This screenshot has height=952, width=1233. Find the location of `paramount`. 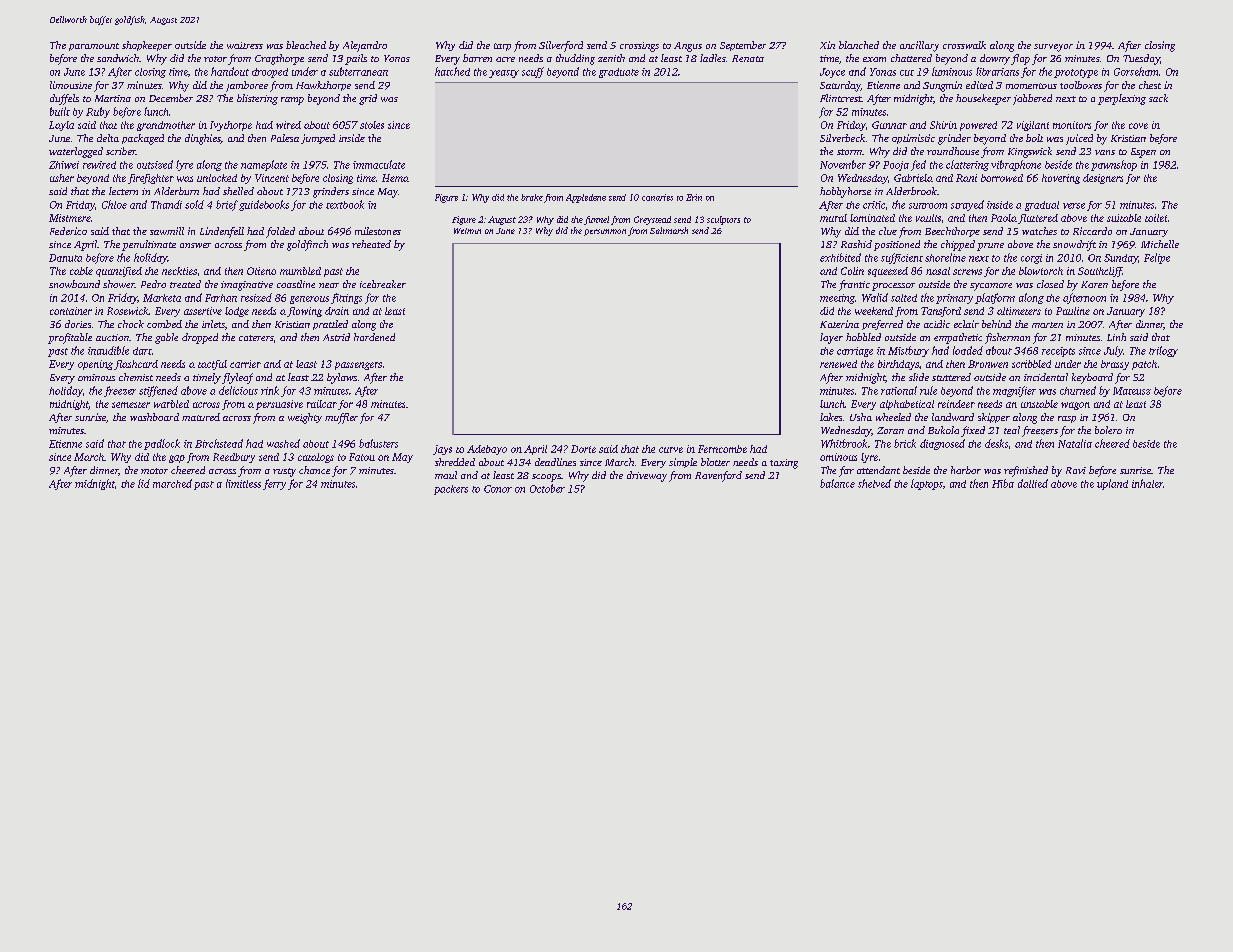

paramount is located at coordinates (94, 47).
